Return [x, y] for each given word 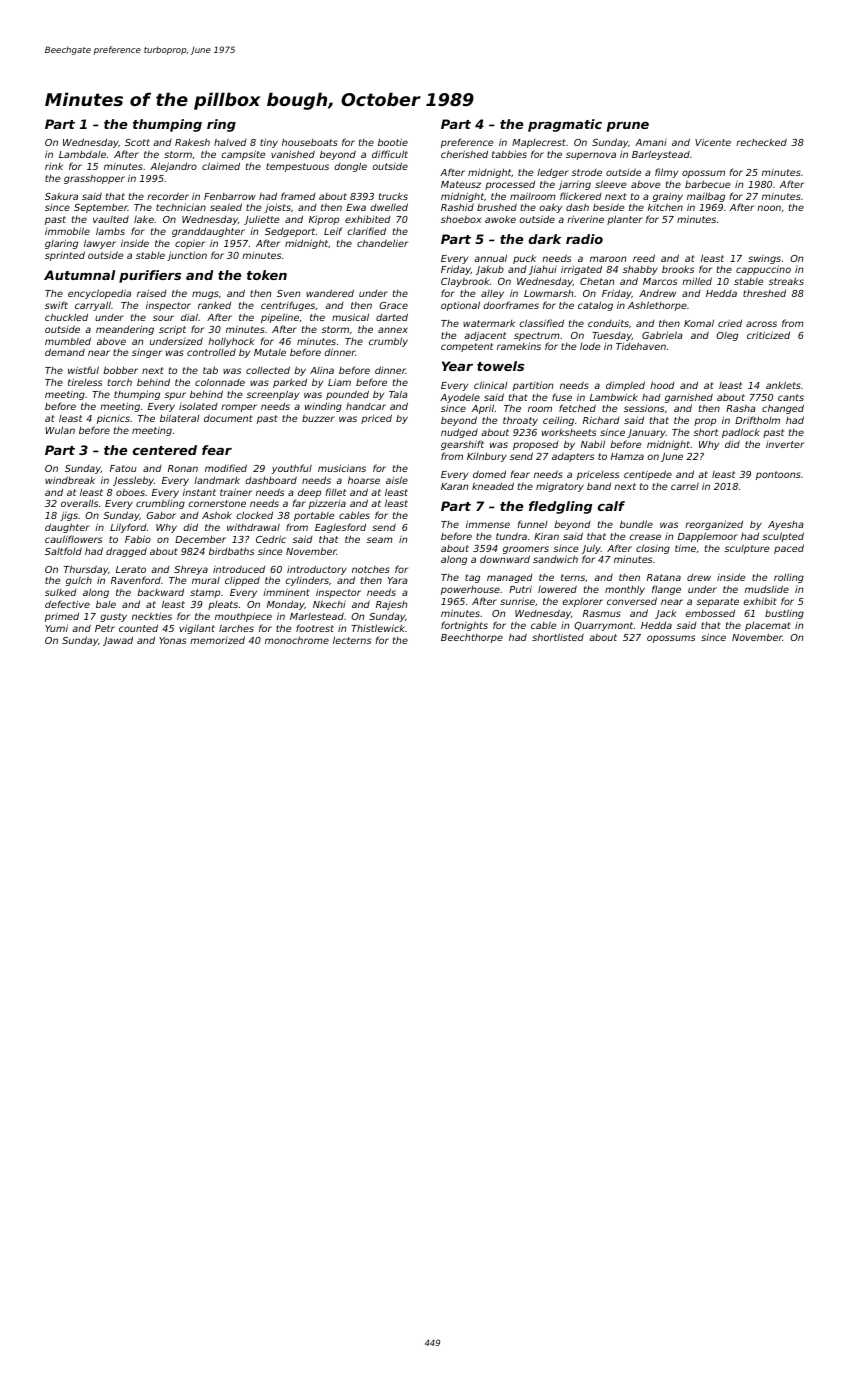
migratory [560, 487]
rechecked [761, 142]
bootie [393, 142]
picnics [113, 419]
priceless [598, 475]
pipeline [280, 318]
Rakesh [192, 142]
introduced [239, 569]
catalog [595, 306]
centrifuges [288, 306]
